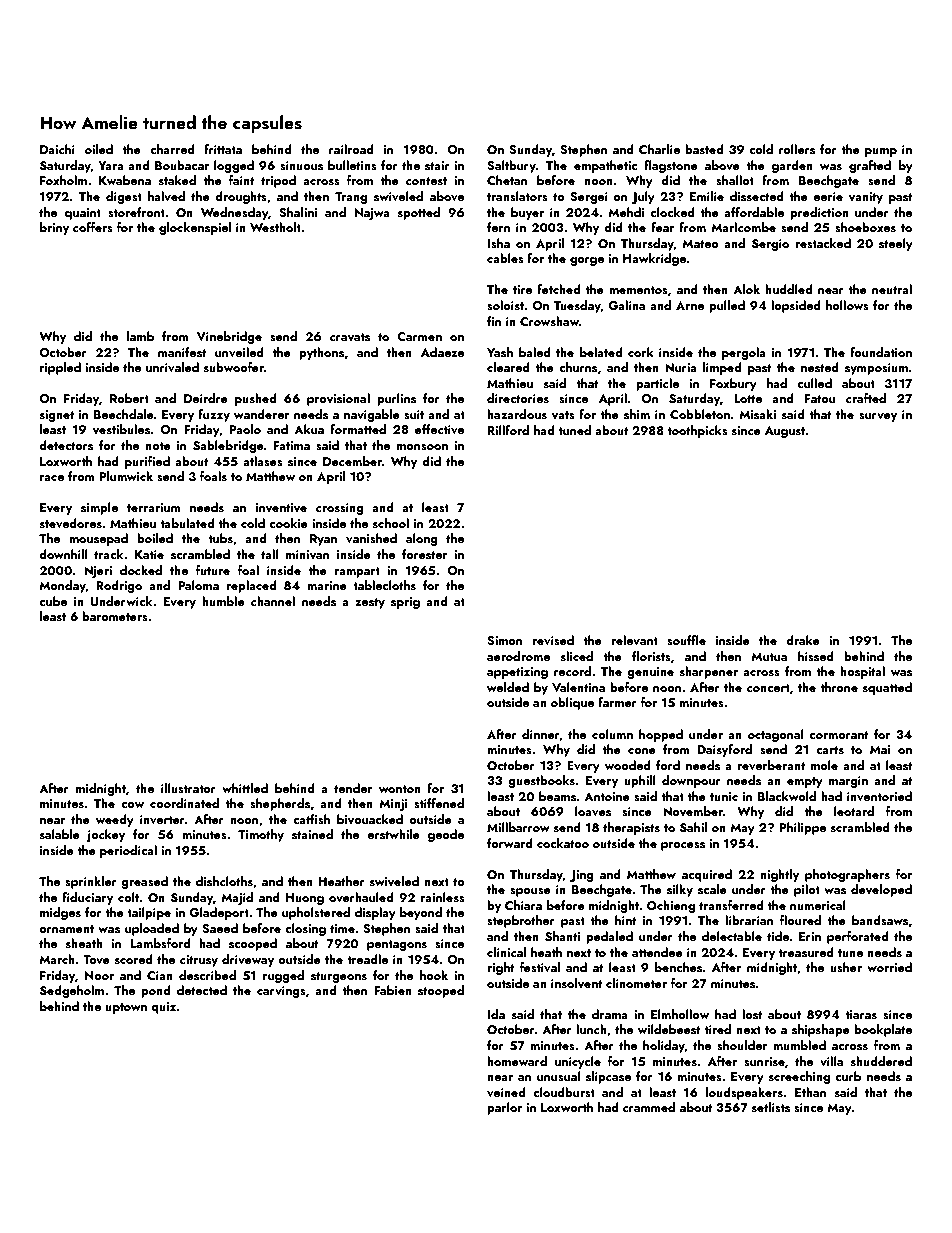  What do you see at coordinates (152, 929) in the image?
I see `uploaded` at bounding box center [152, 929].
